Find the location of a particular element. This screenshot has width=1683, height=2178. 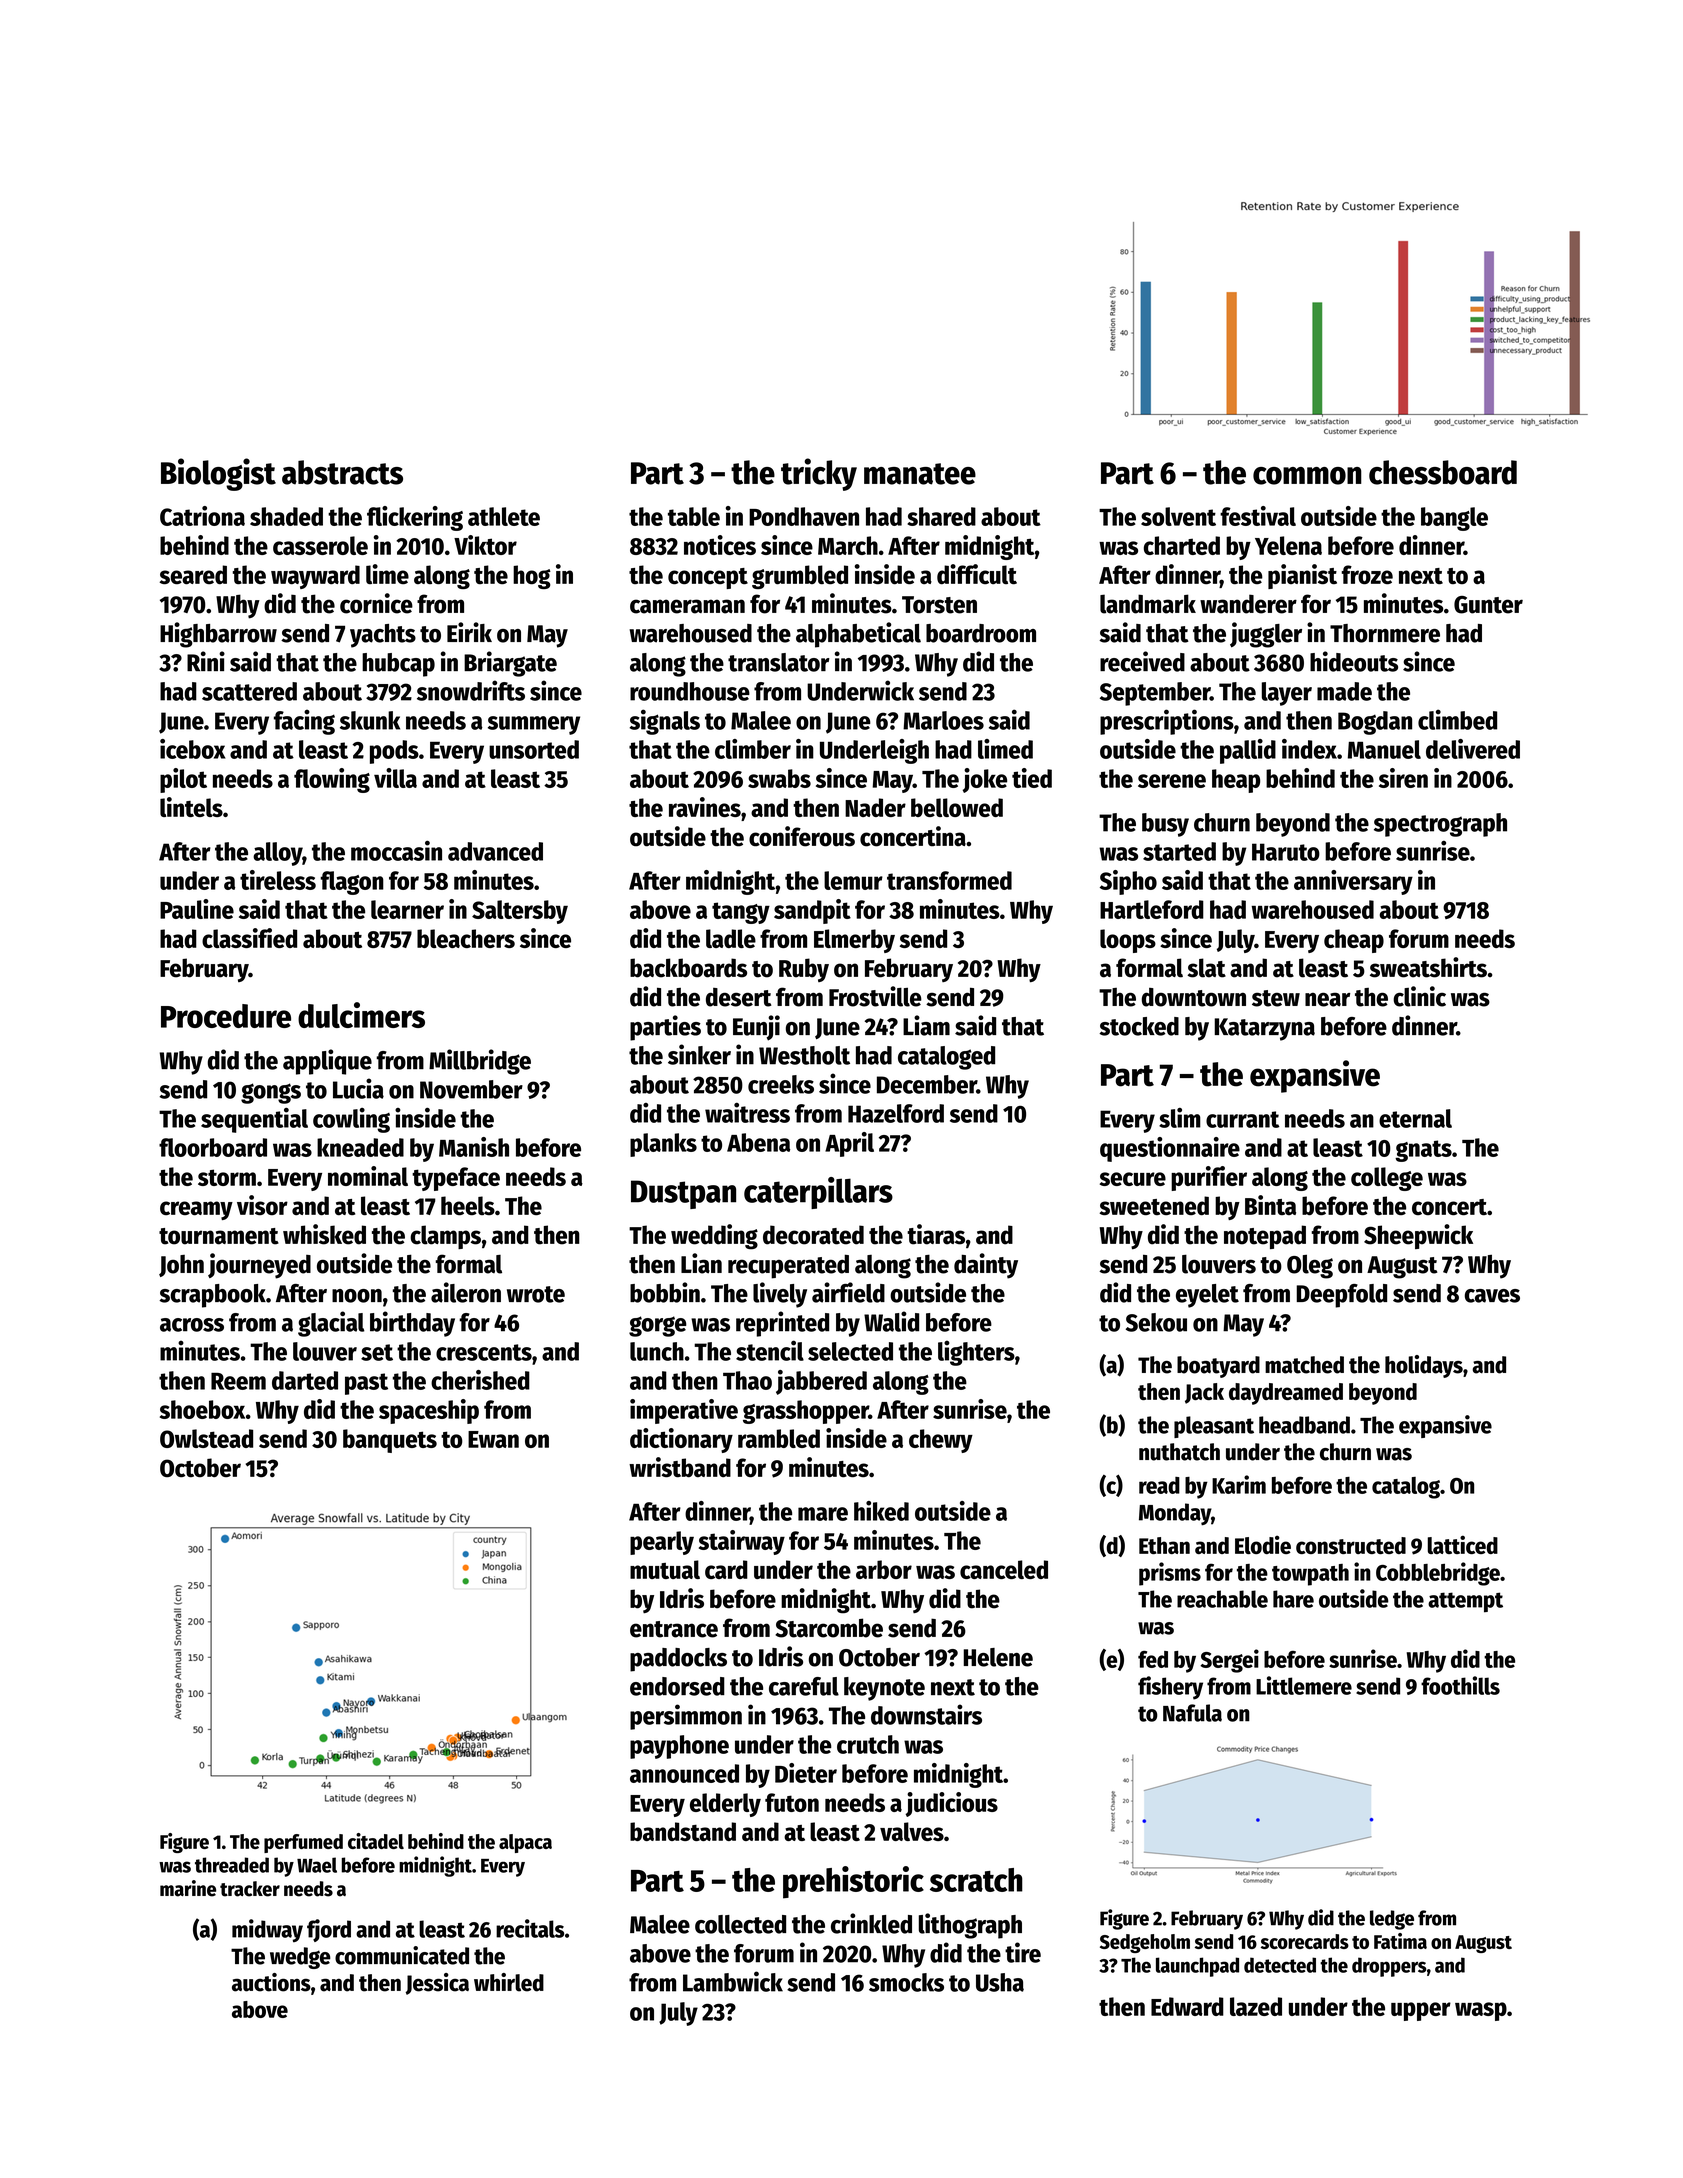

climbed is located at coordinates (1457, 719).
